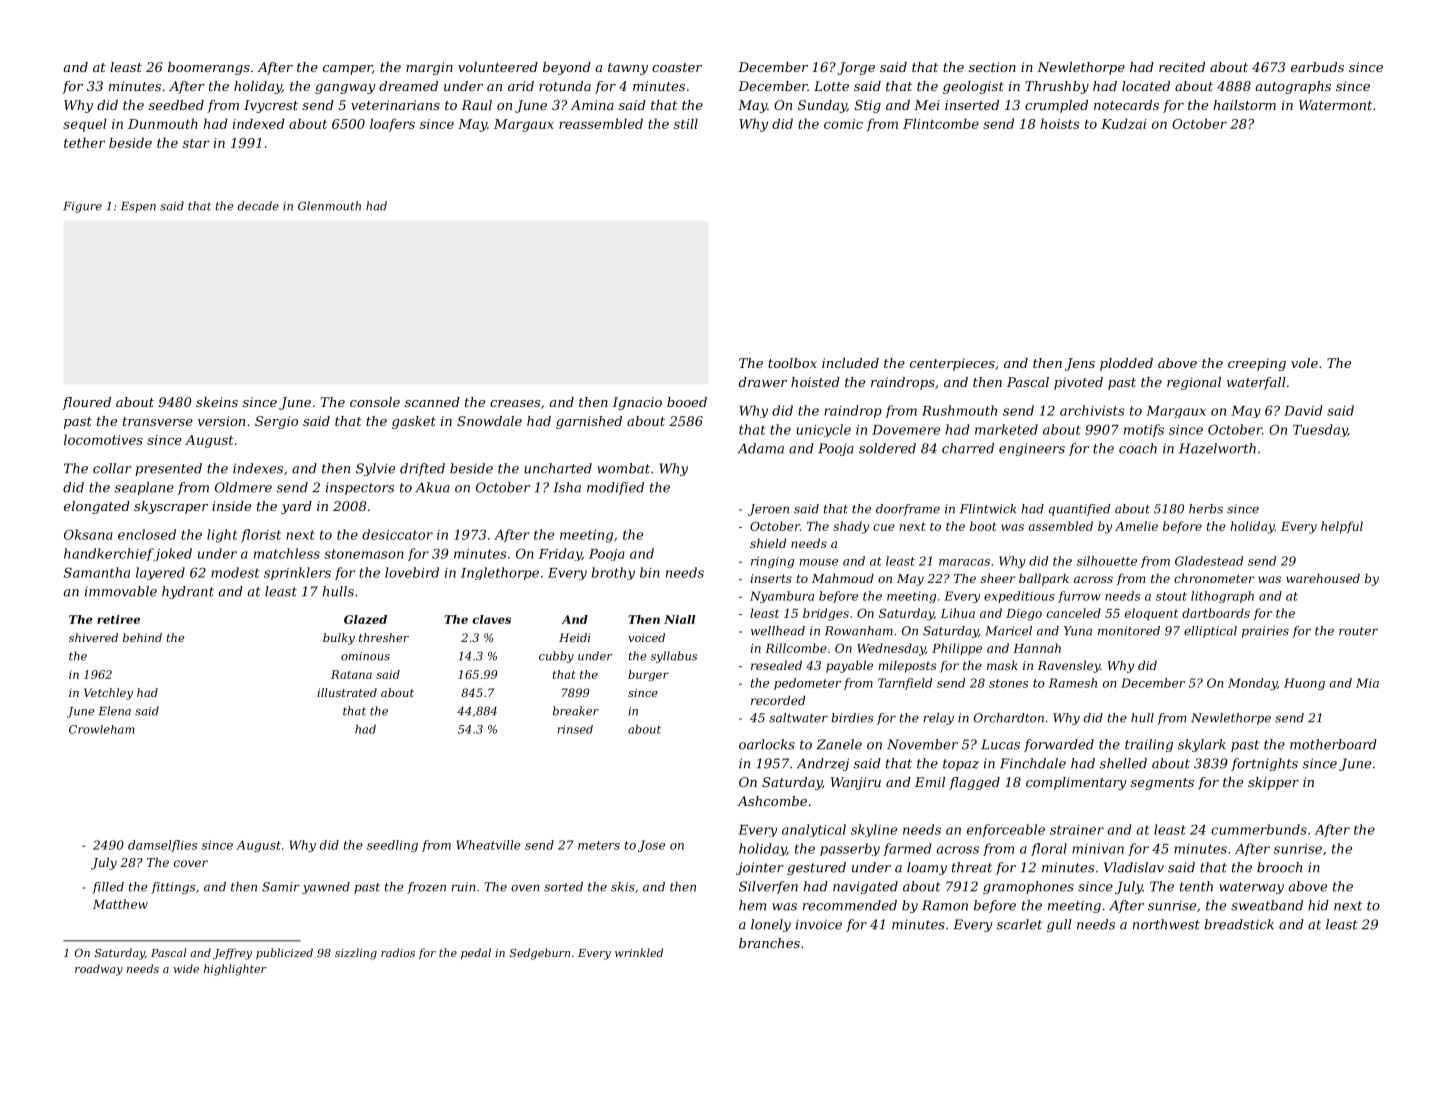 This image has width=1447, height=1118. I want to click on wrinkled, so click(639, 952).
